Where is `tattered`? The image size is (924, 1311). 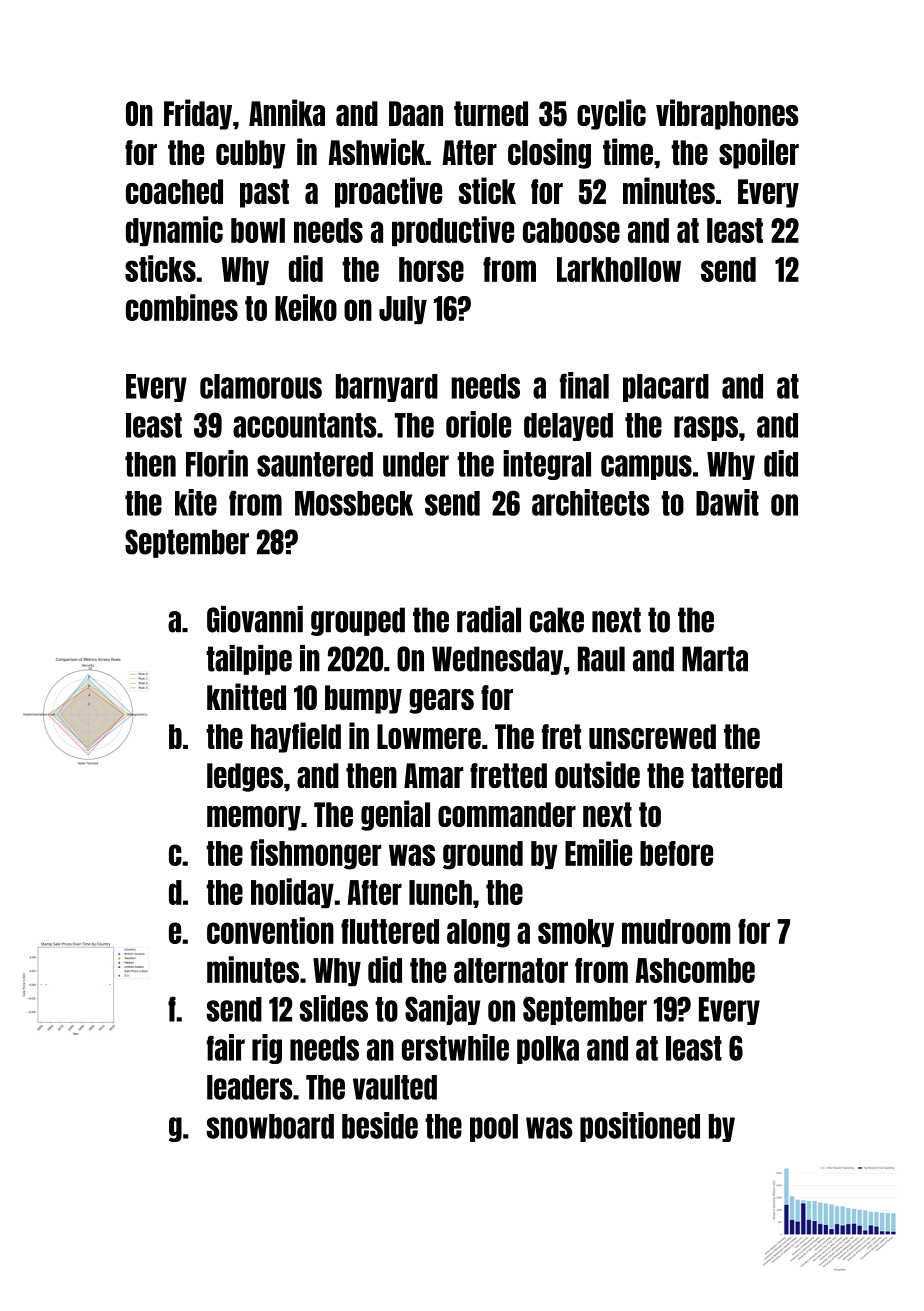 tattered is located at coordinates (736, 775).
